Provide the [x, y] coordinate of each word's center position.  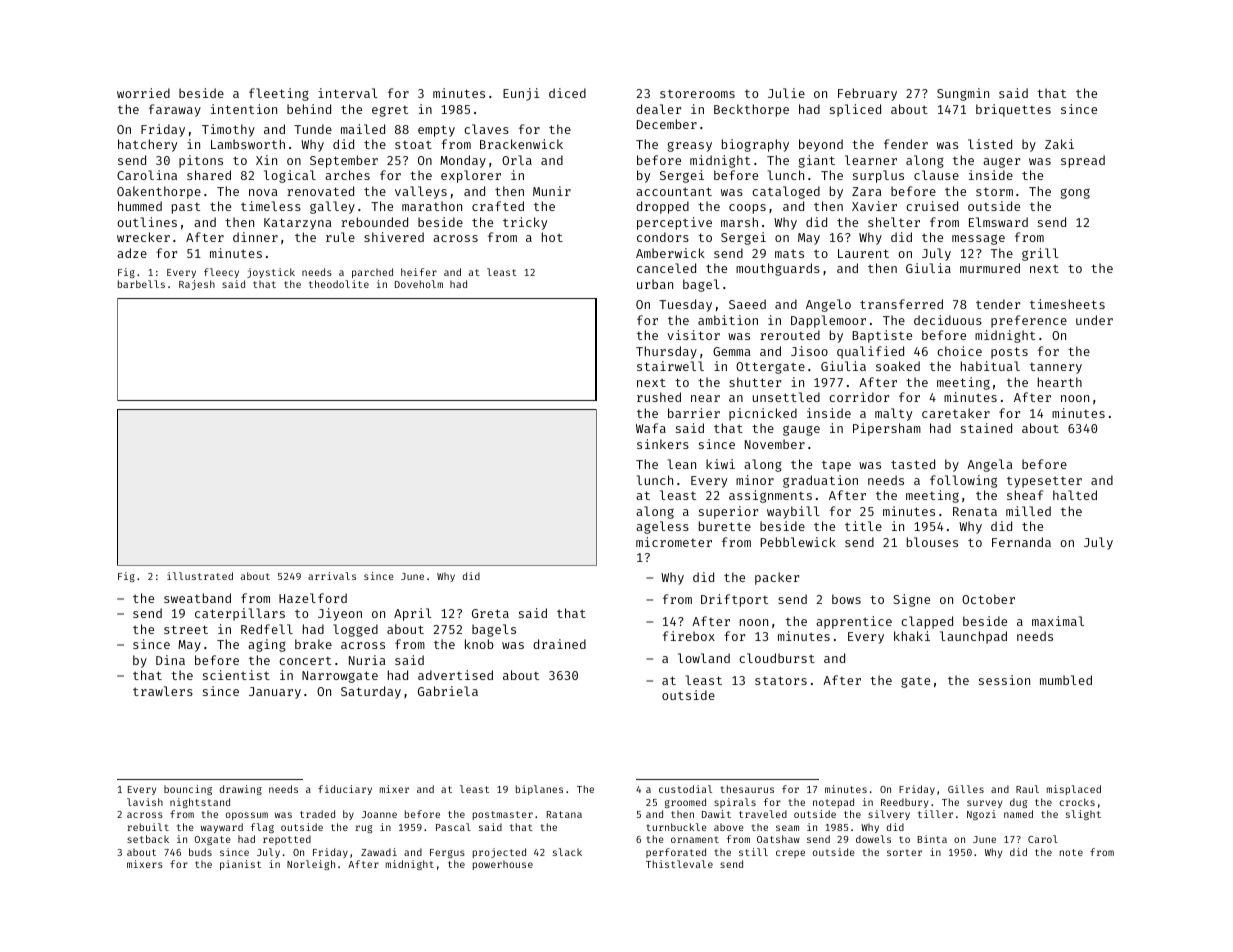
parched [372, 273]
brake [313, 644]
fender [906, 144]
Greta [490, 613]
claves [486, 129]
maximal [1058, 621]
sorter [904, 852]
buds [200, 852]
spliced [855, 110]
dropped [662, 207]
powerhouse [503, 865]
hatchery [147, 145]
